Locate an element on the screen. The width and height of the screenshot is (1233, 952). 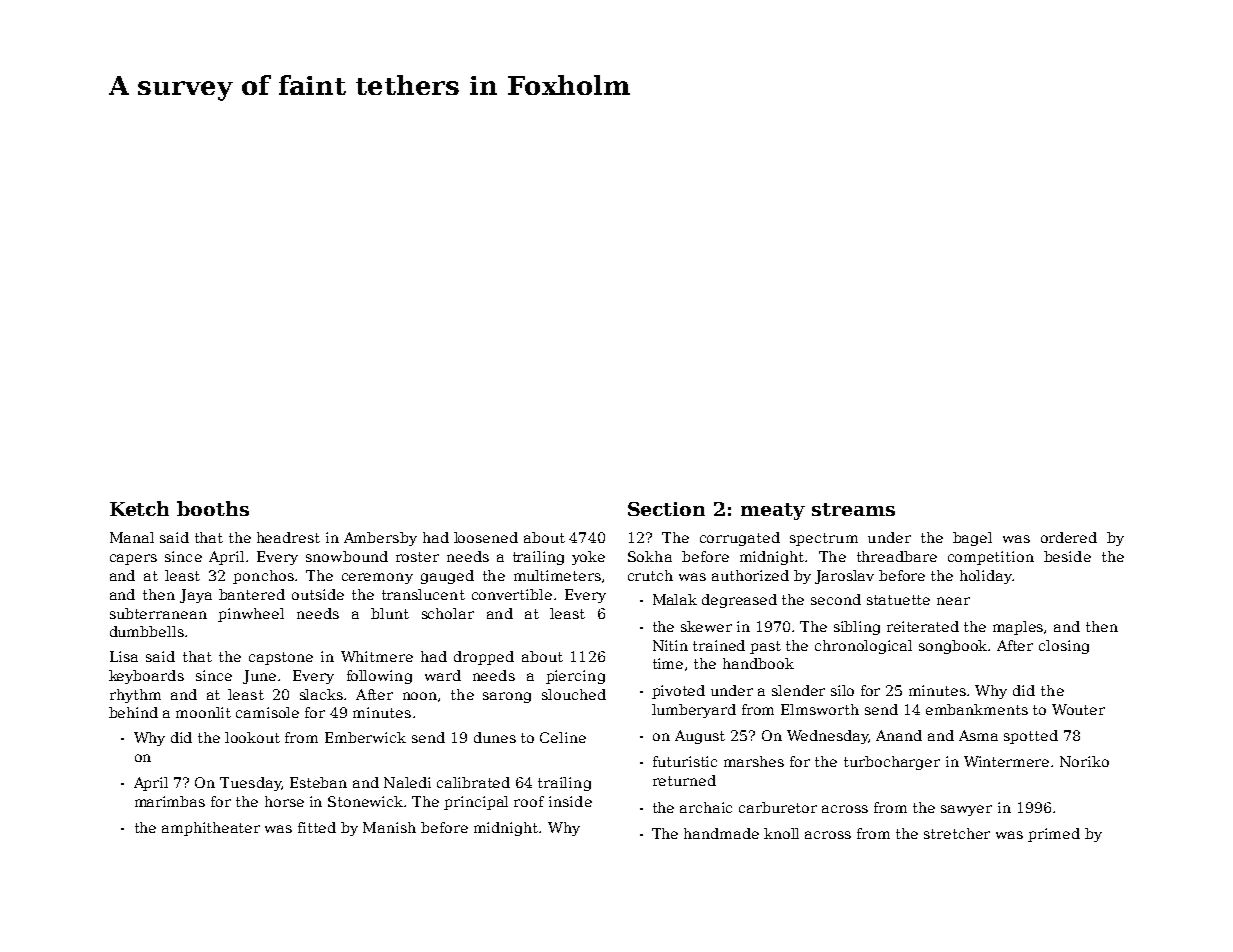
amphitheater is located at coordinates (211, 829).
